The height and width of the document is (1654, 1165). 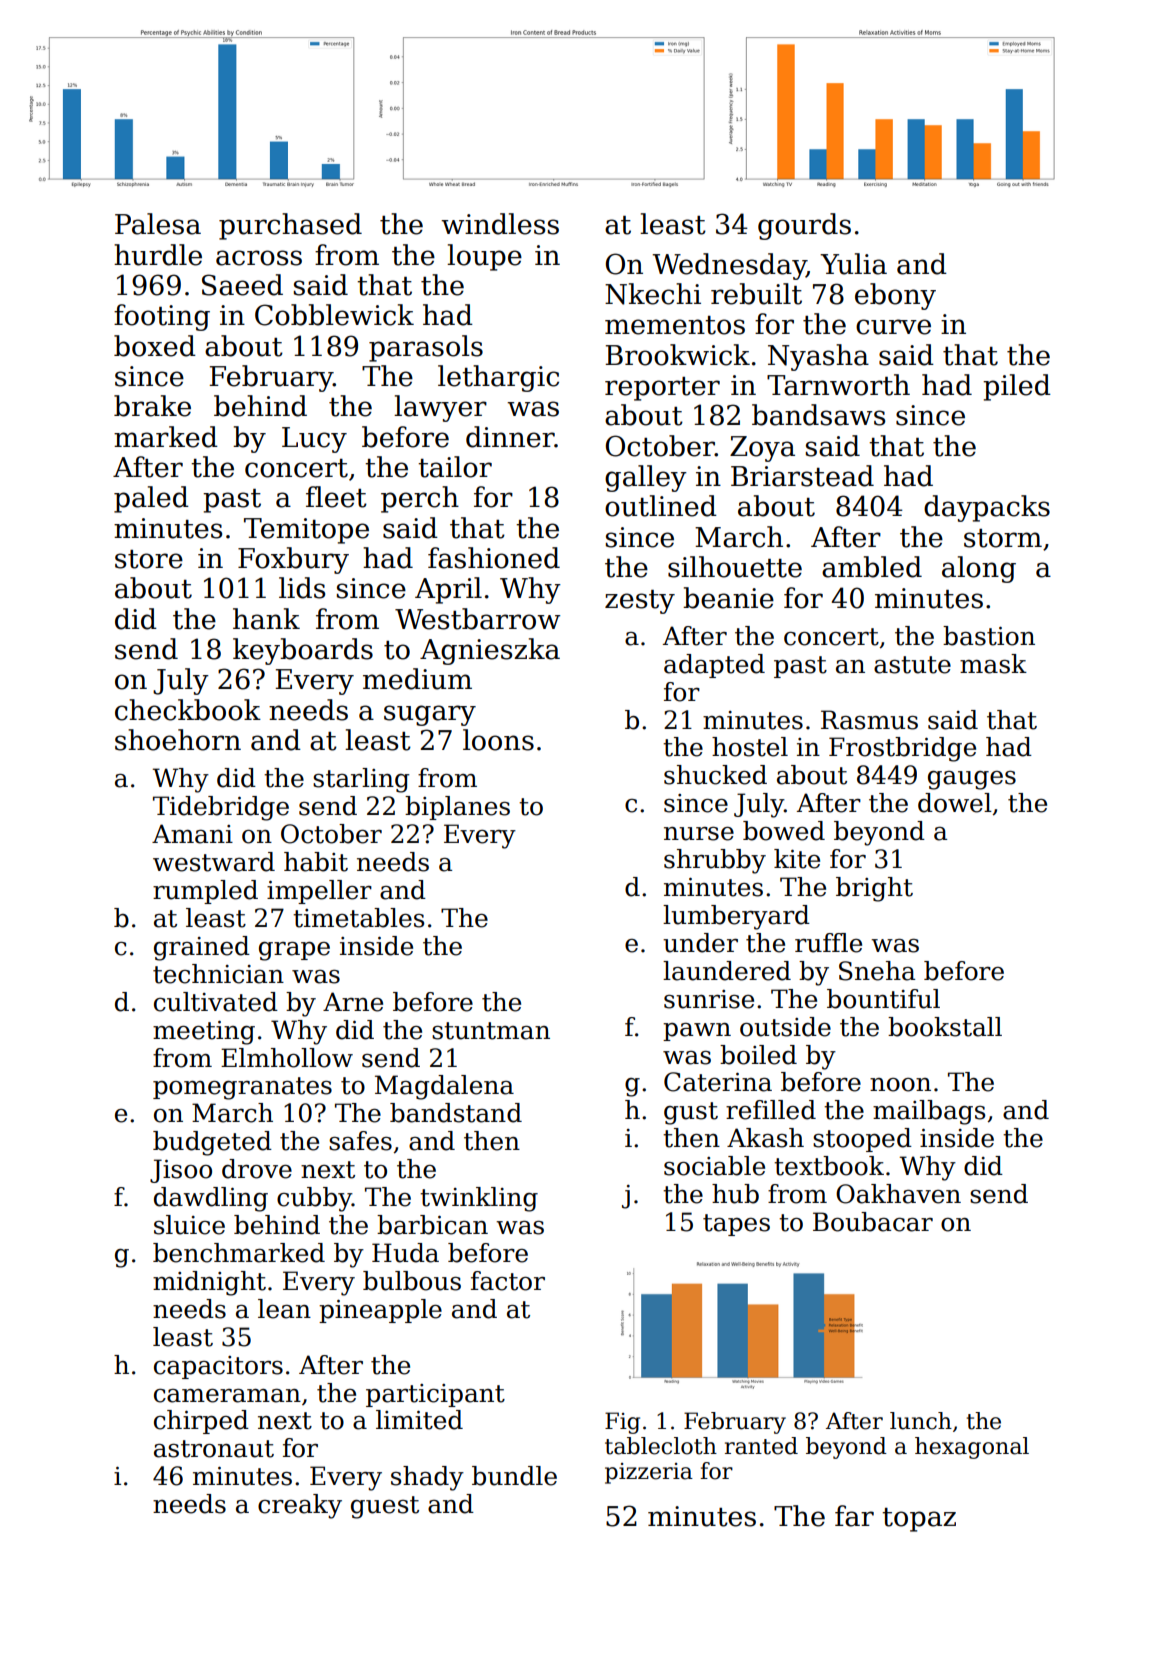 What do you see at coordinates (921, 1421) in the document?
I see `lunch` at bounding box center [921, 1421].
